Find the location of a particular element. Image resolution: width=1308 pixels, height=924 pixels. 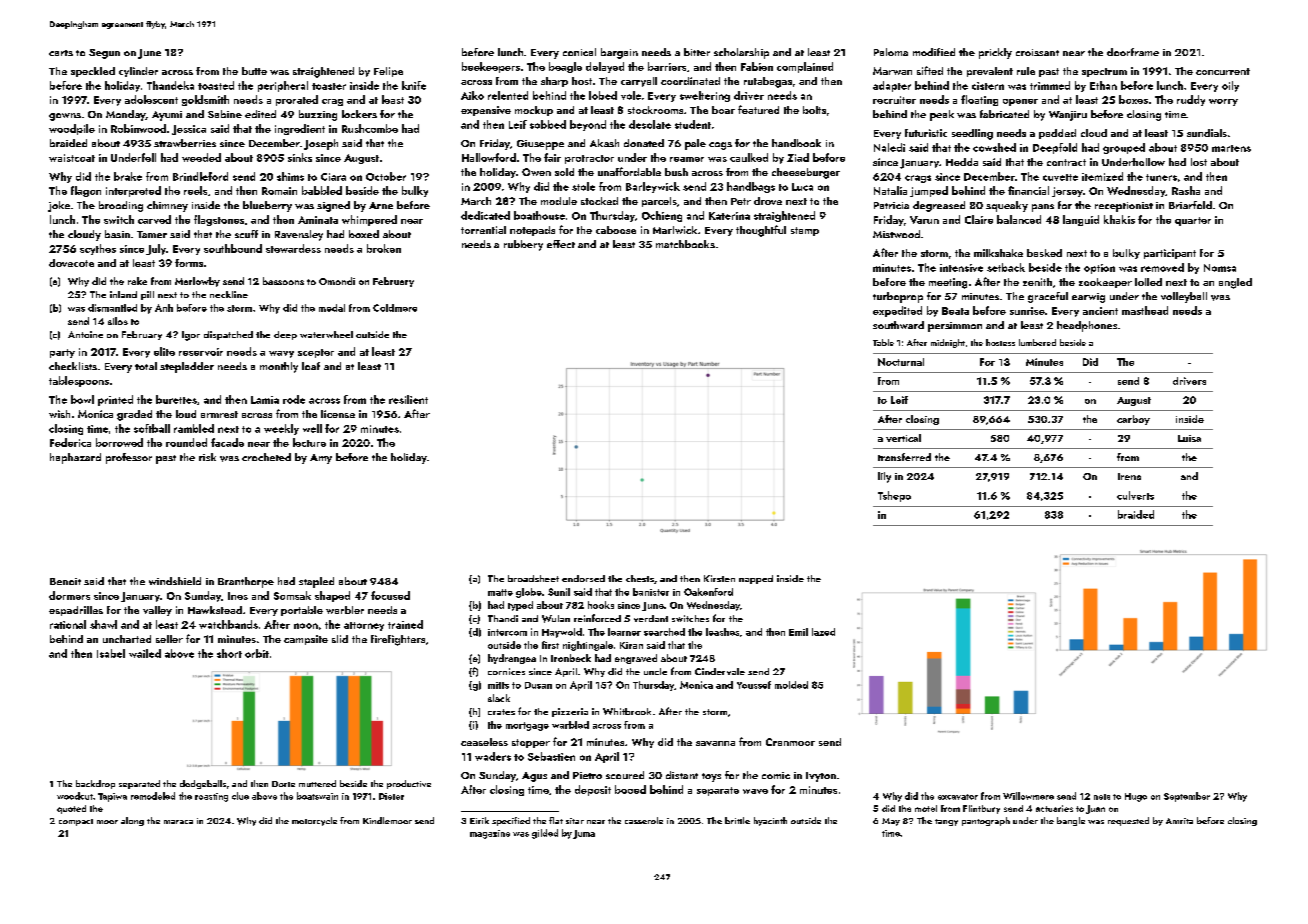

volleyball is located at coordinates (1184, 297).
